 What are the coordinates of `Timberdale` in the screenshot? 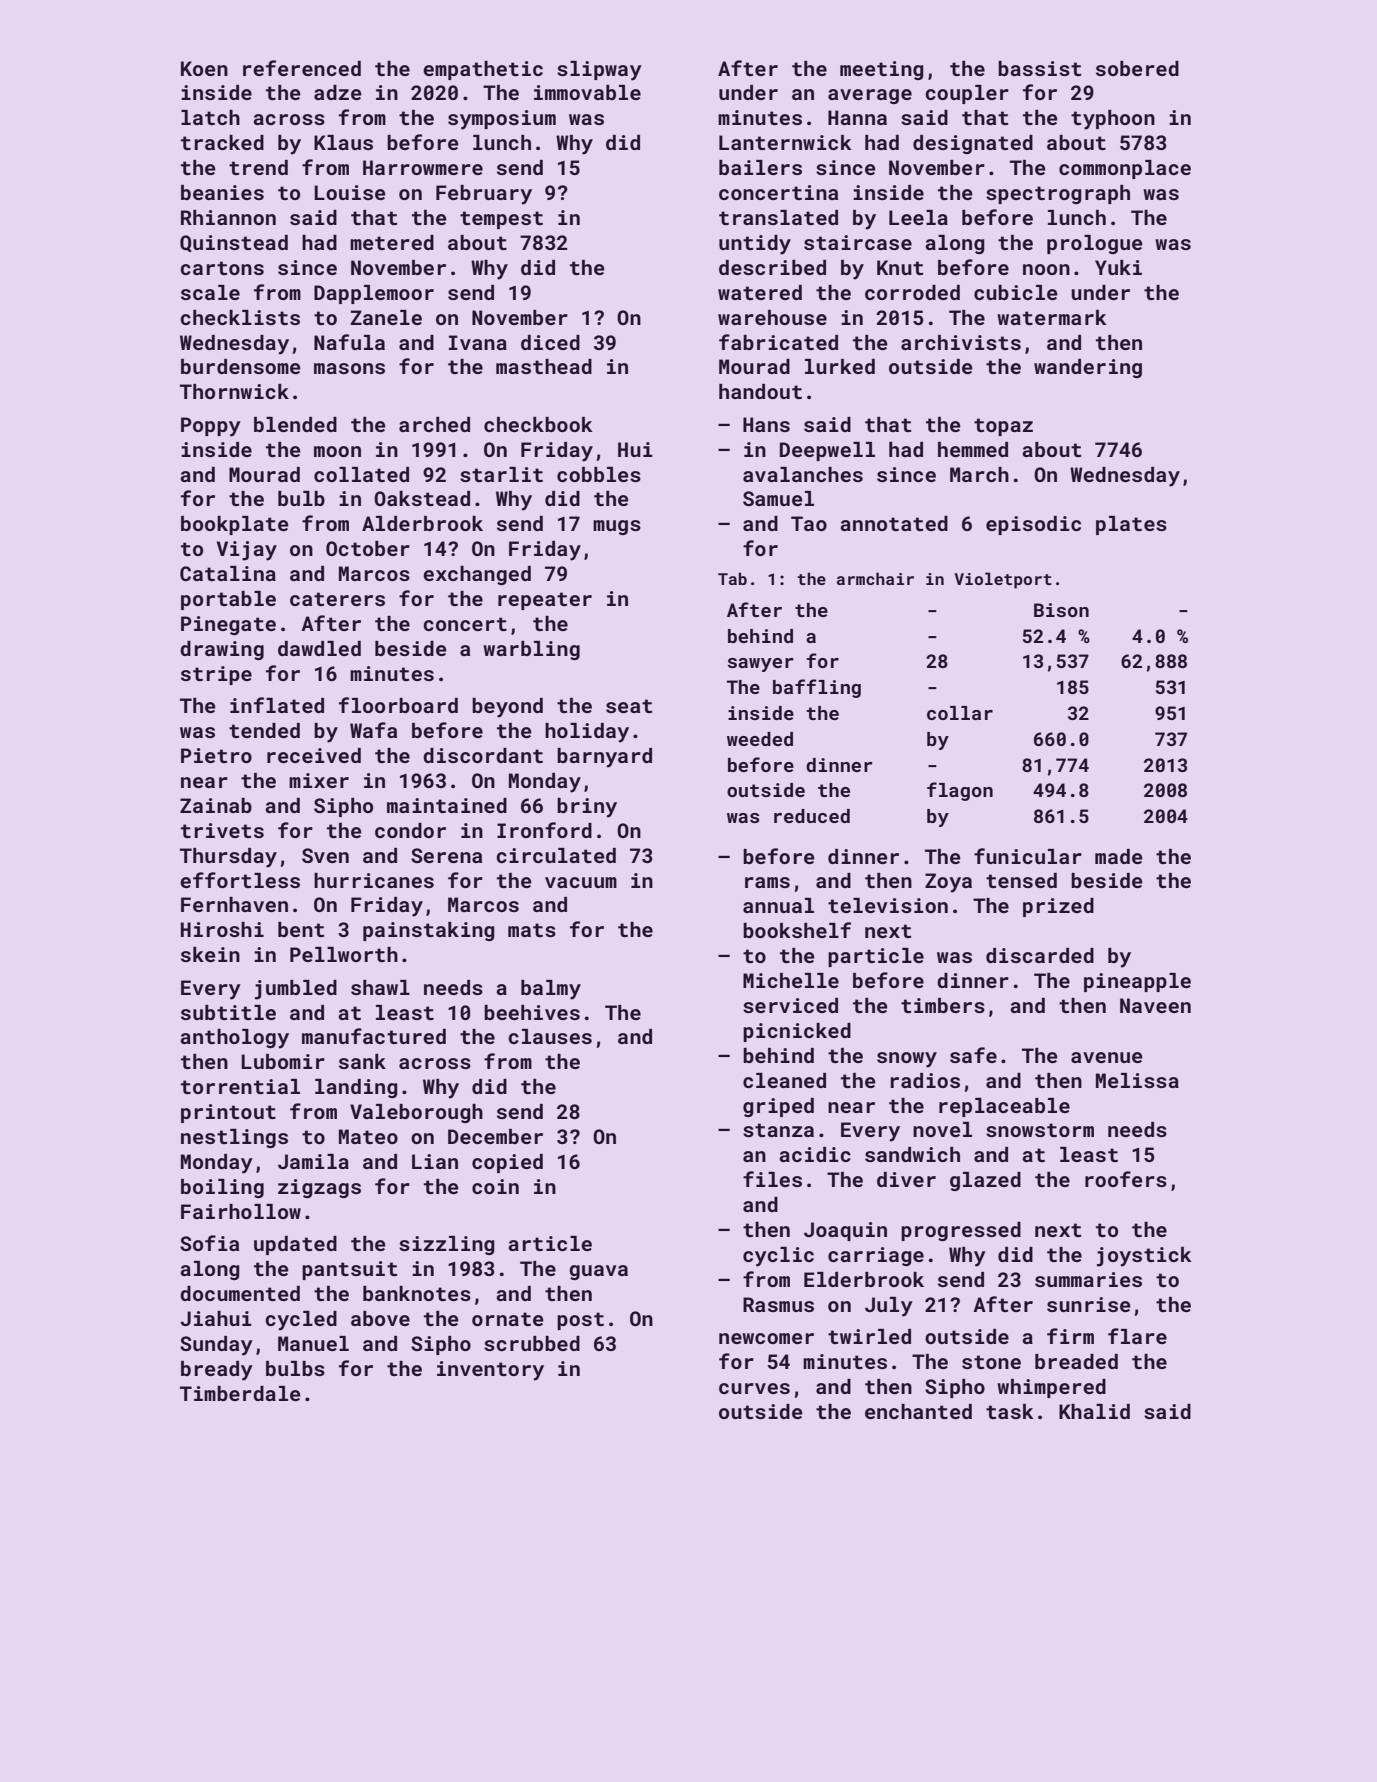 It's located at (240, 1393).
